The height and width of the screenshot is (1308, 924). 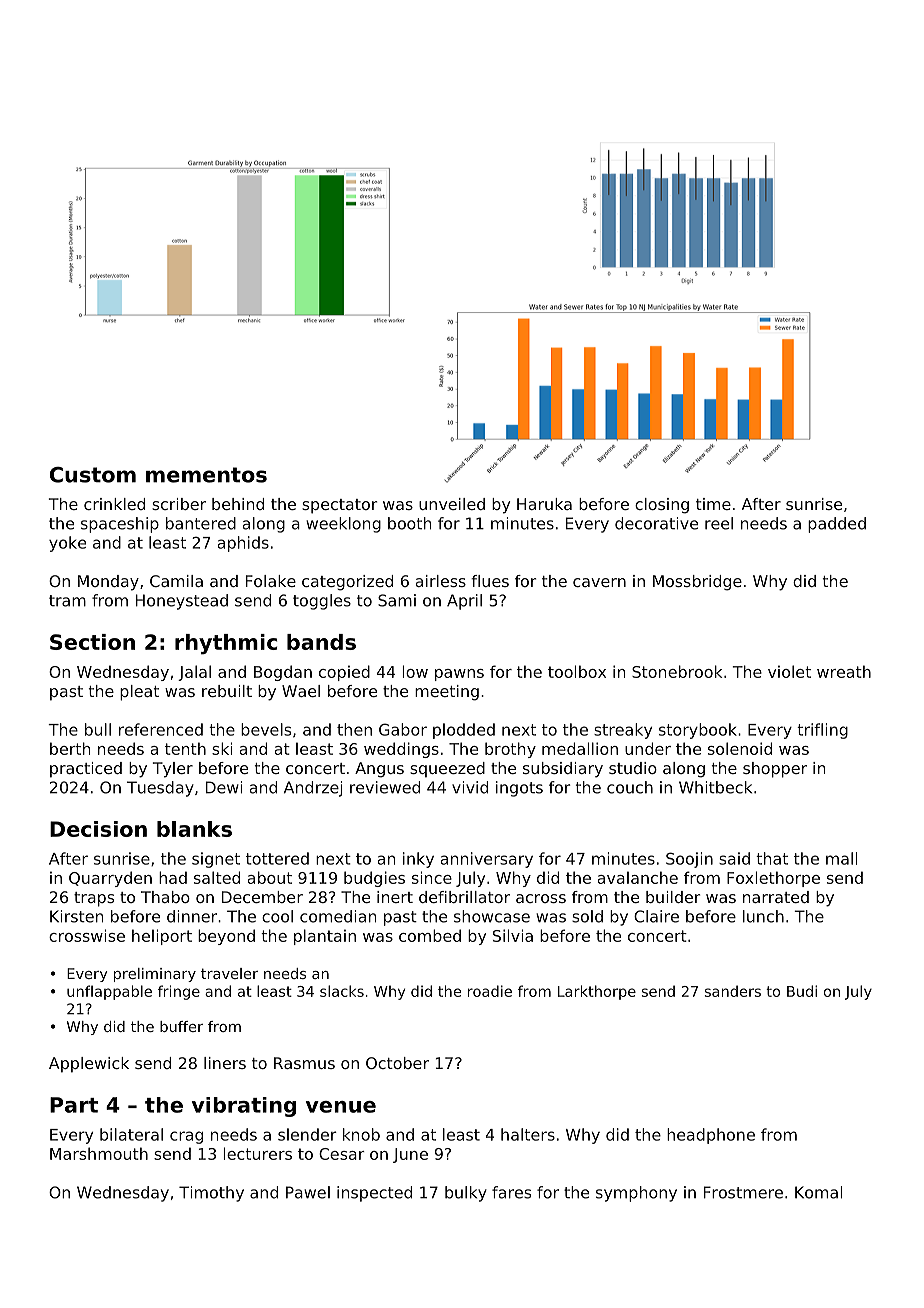 What do you see at coordinates (93, 475) in the screenshot?
I see `Custom` at bounding box center [93, 475].
